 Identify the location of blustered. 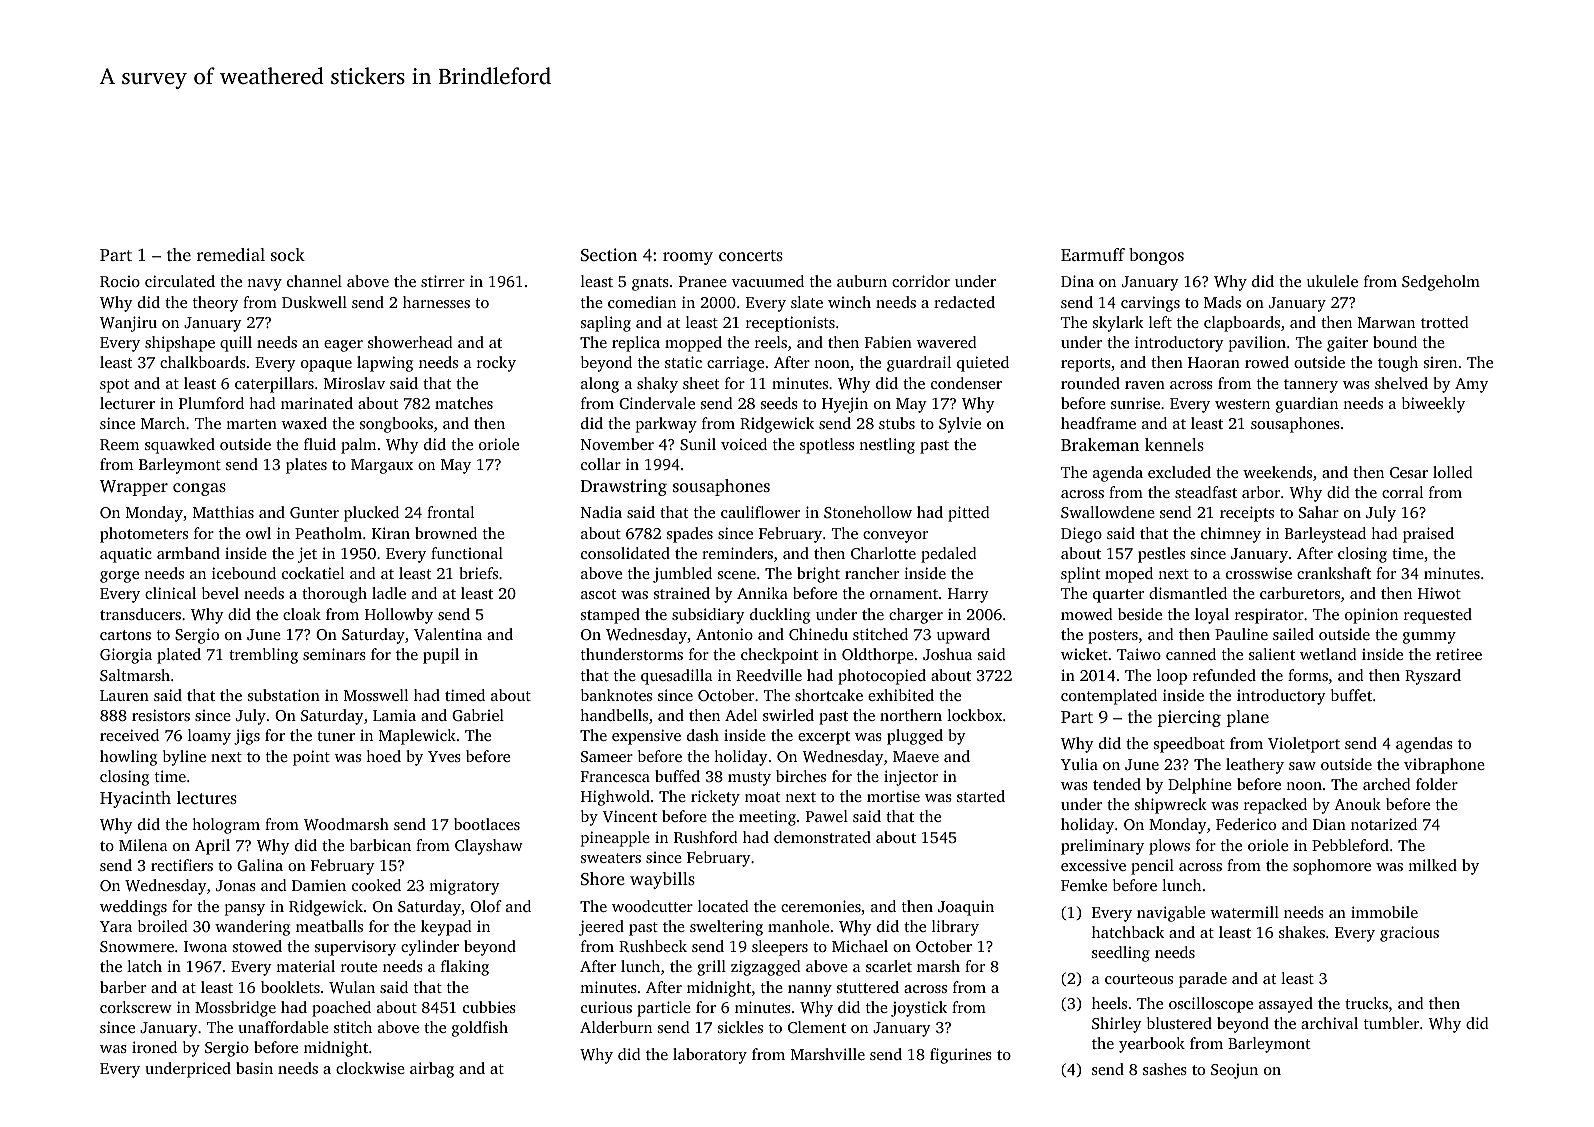
(1179, 1023).
